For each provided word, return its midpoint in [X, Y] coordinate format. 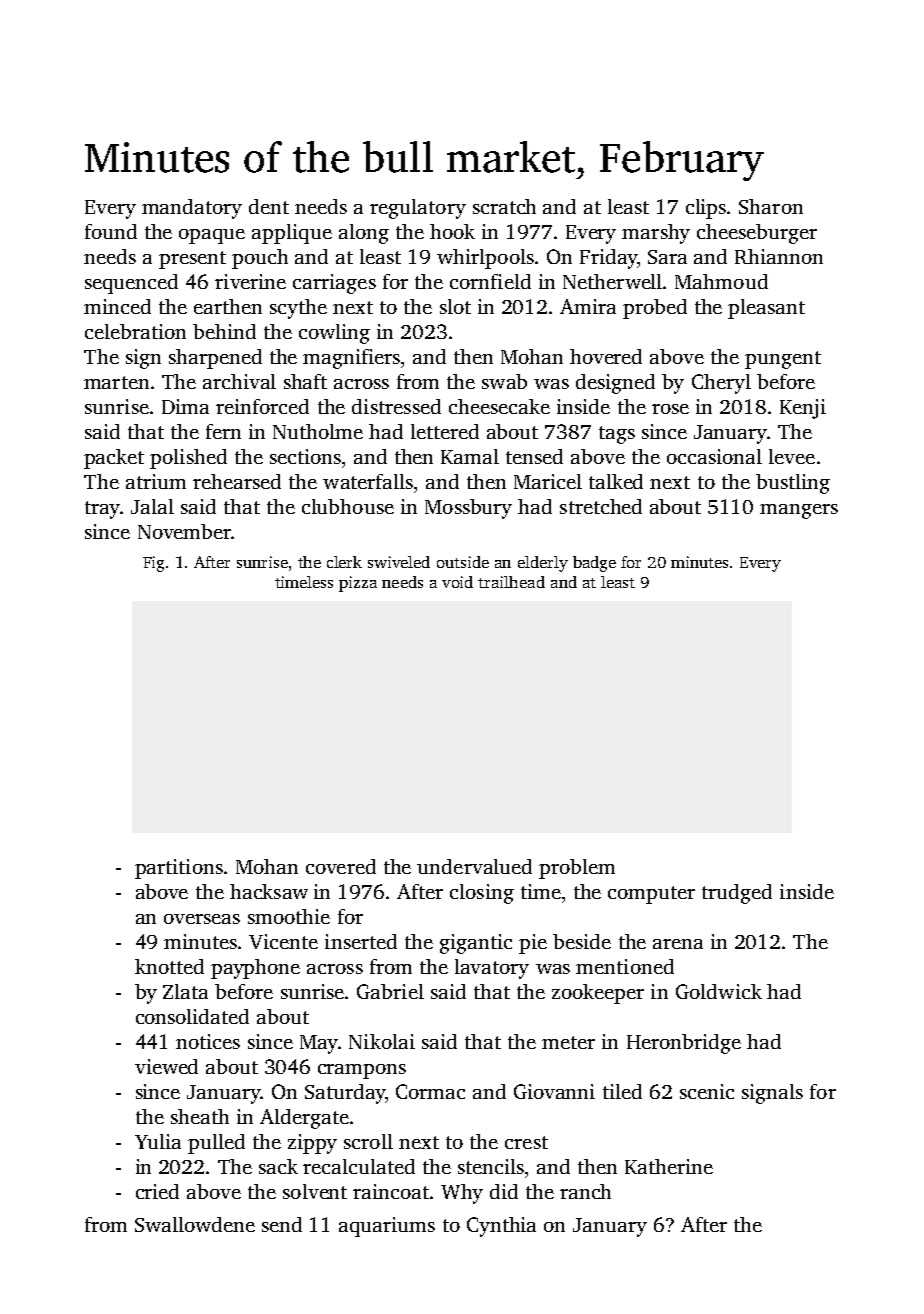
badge [594, 564]
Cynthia [501, 1227]
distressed [396, 406]
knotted [169, 966]
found [111, 231]
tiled [622, 1091]
